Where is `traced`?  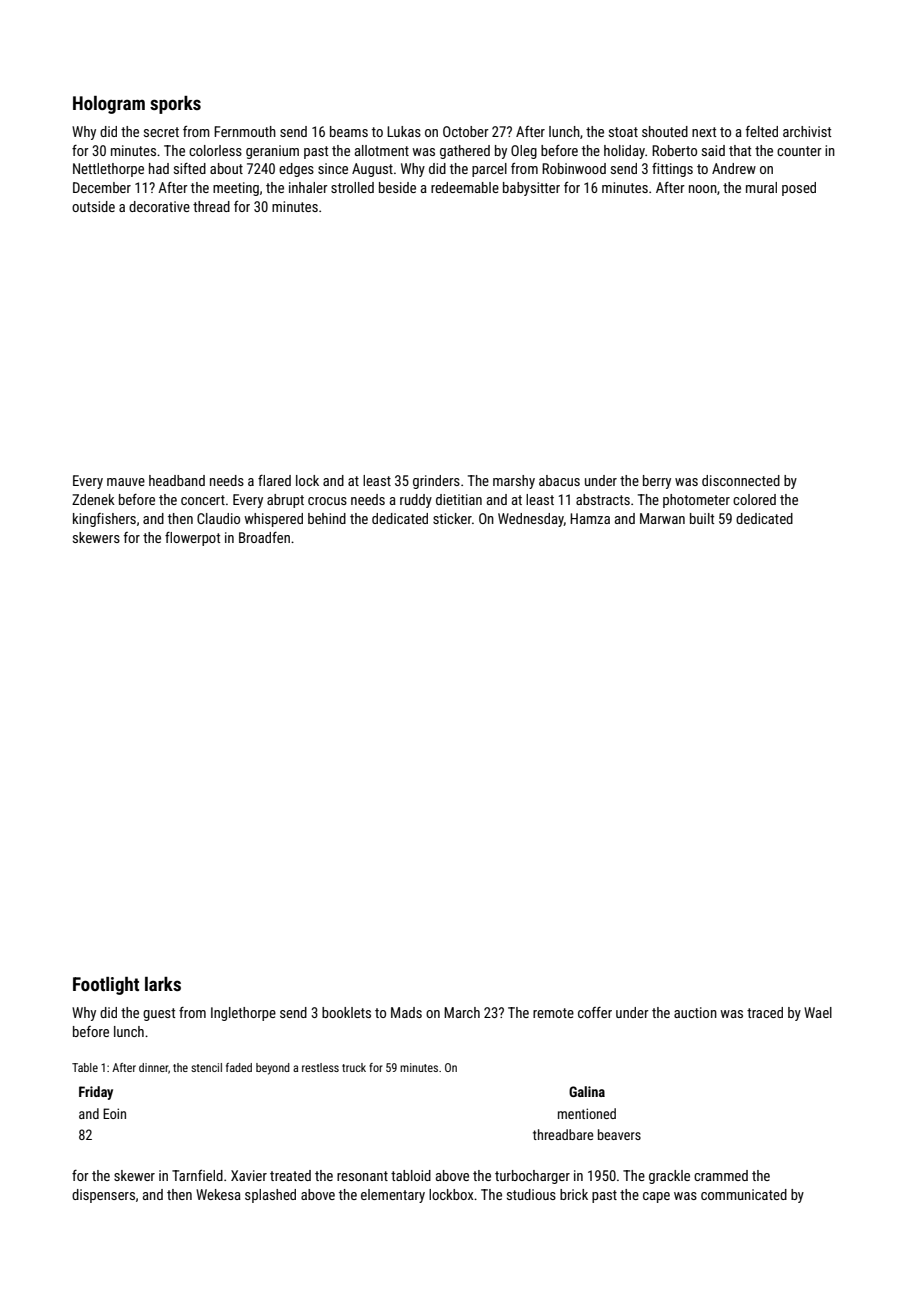 traced is located at coordinates (765, 1012).
